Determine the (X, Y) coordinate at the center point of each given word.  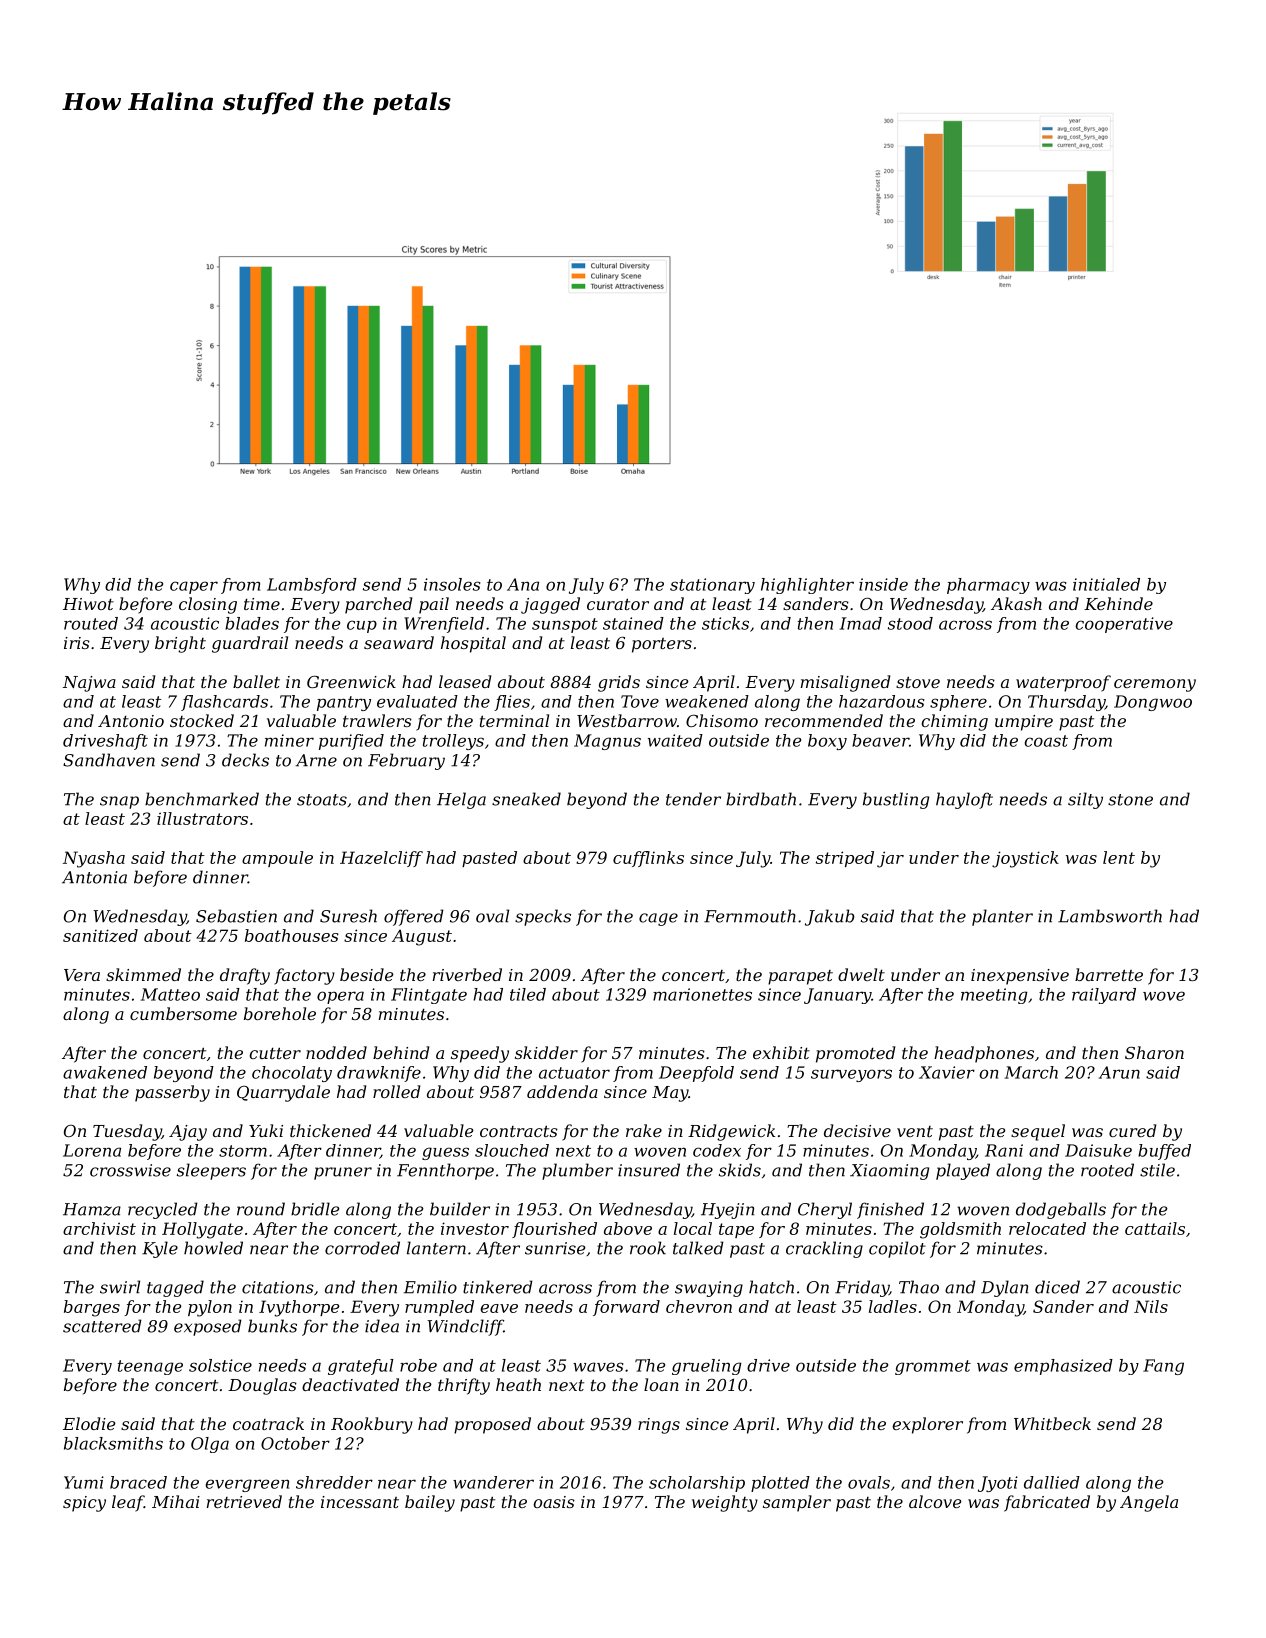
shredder (334, 1482)
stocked (202, 720)
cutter (275, 1053)
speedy (480, 1054)
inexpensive (1020, 977)
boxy (827, 742)
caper (194, 587)
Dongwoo (1153, 703)
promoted (855, 1054)
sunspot (565, 625)
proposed (492, 1425)
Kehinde (1118, 603)
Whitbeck (1052, 1423)
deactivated (350, 1384)
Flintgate (429, 996)
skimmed (143, 974)
